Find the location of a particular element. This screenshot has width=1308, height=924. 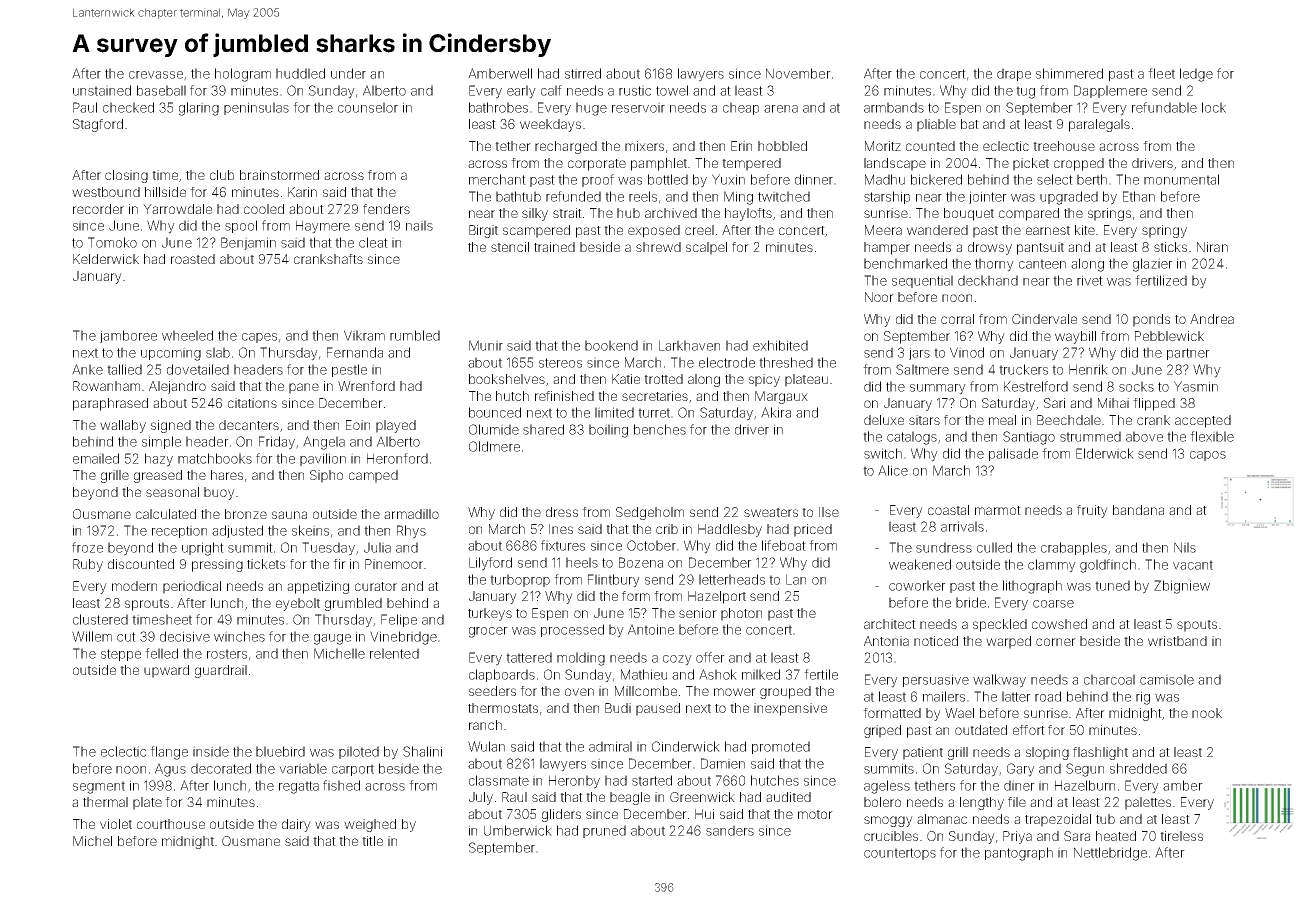

above is located at coordinates (1144, 436).
